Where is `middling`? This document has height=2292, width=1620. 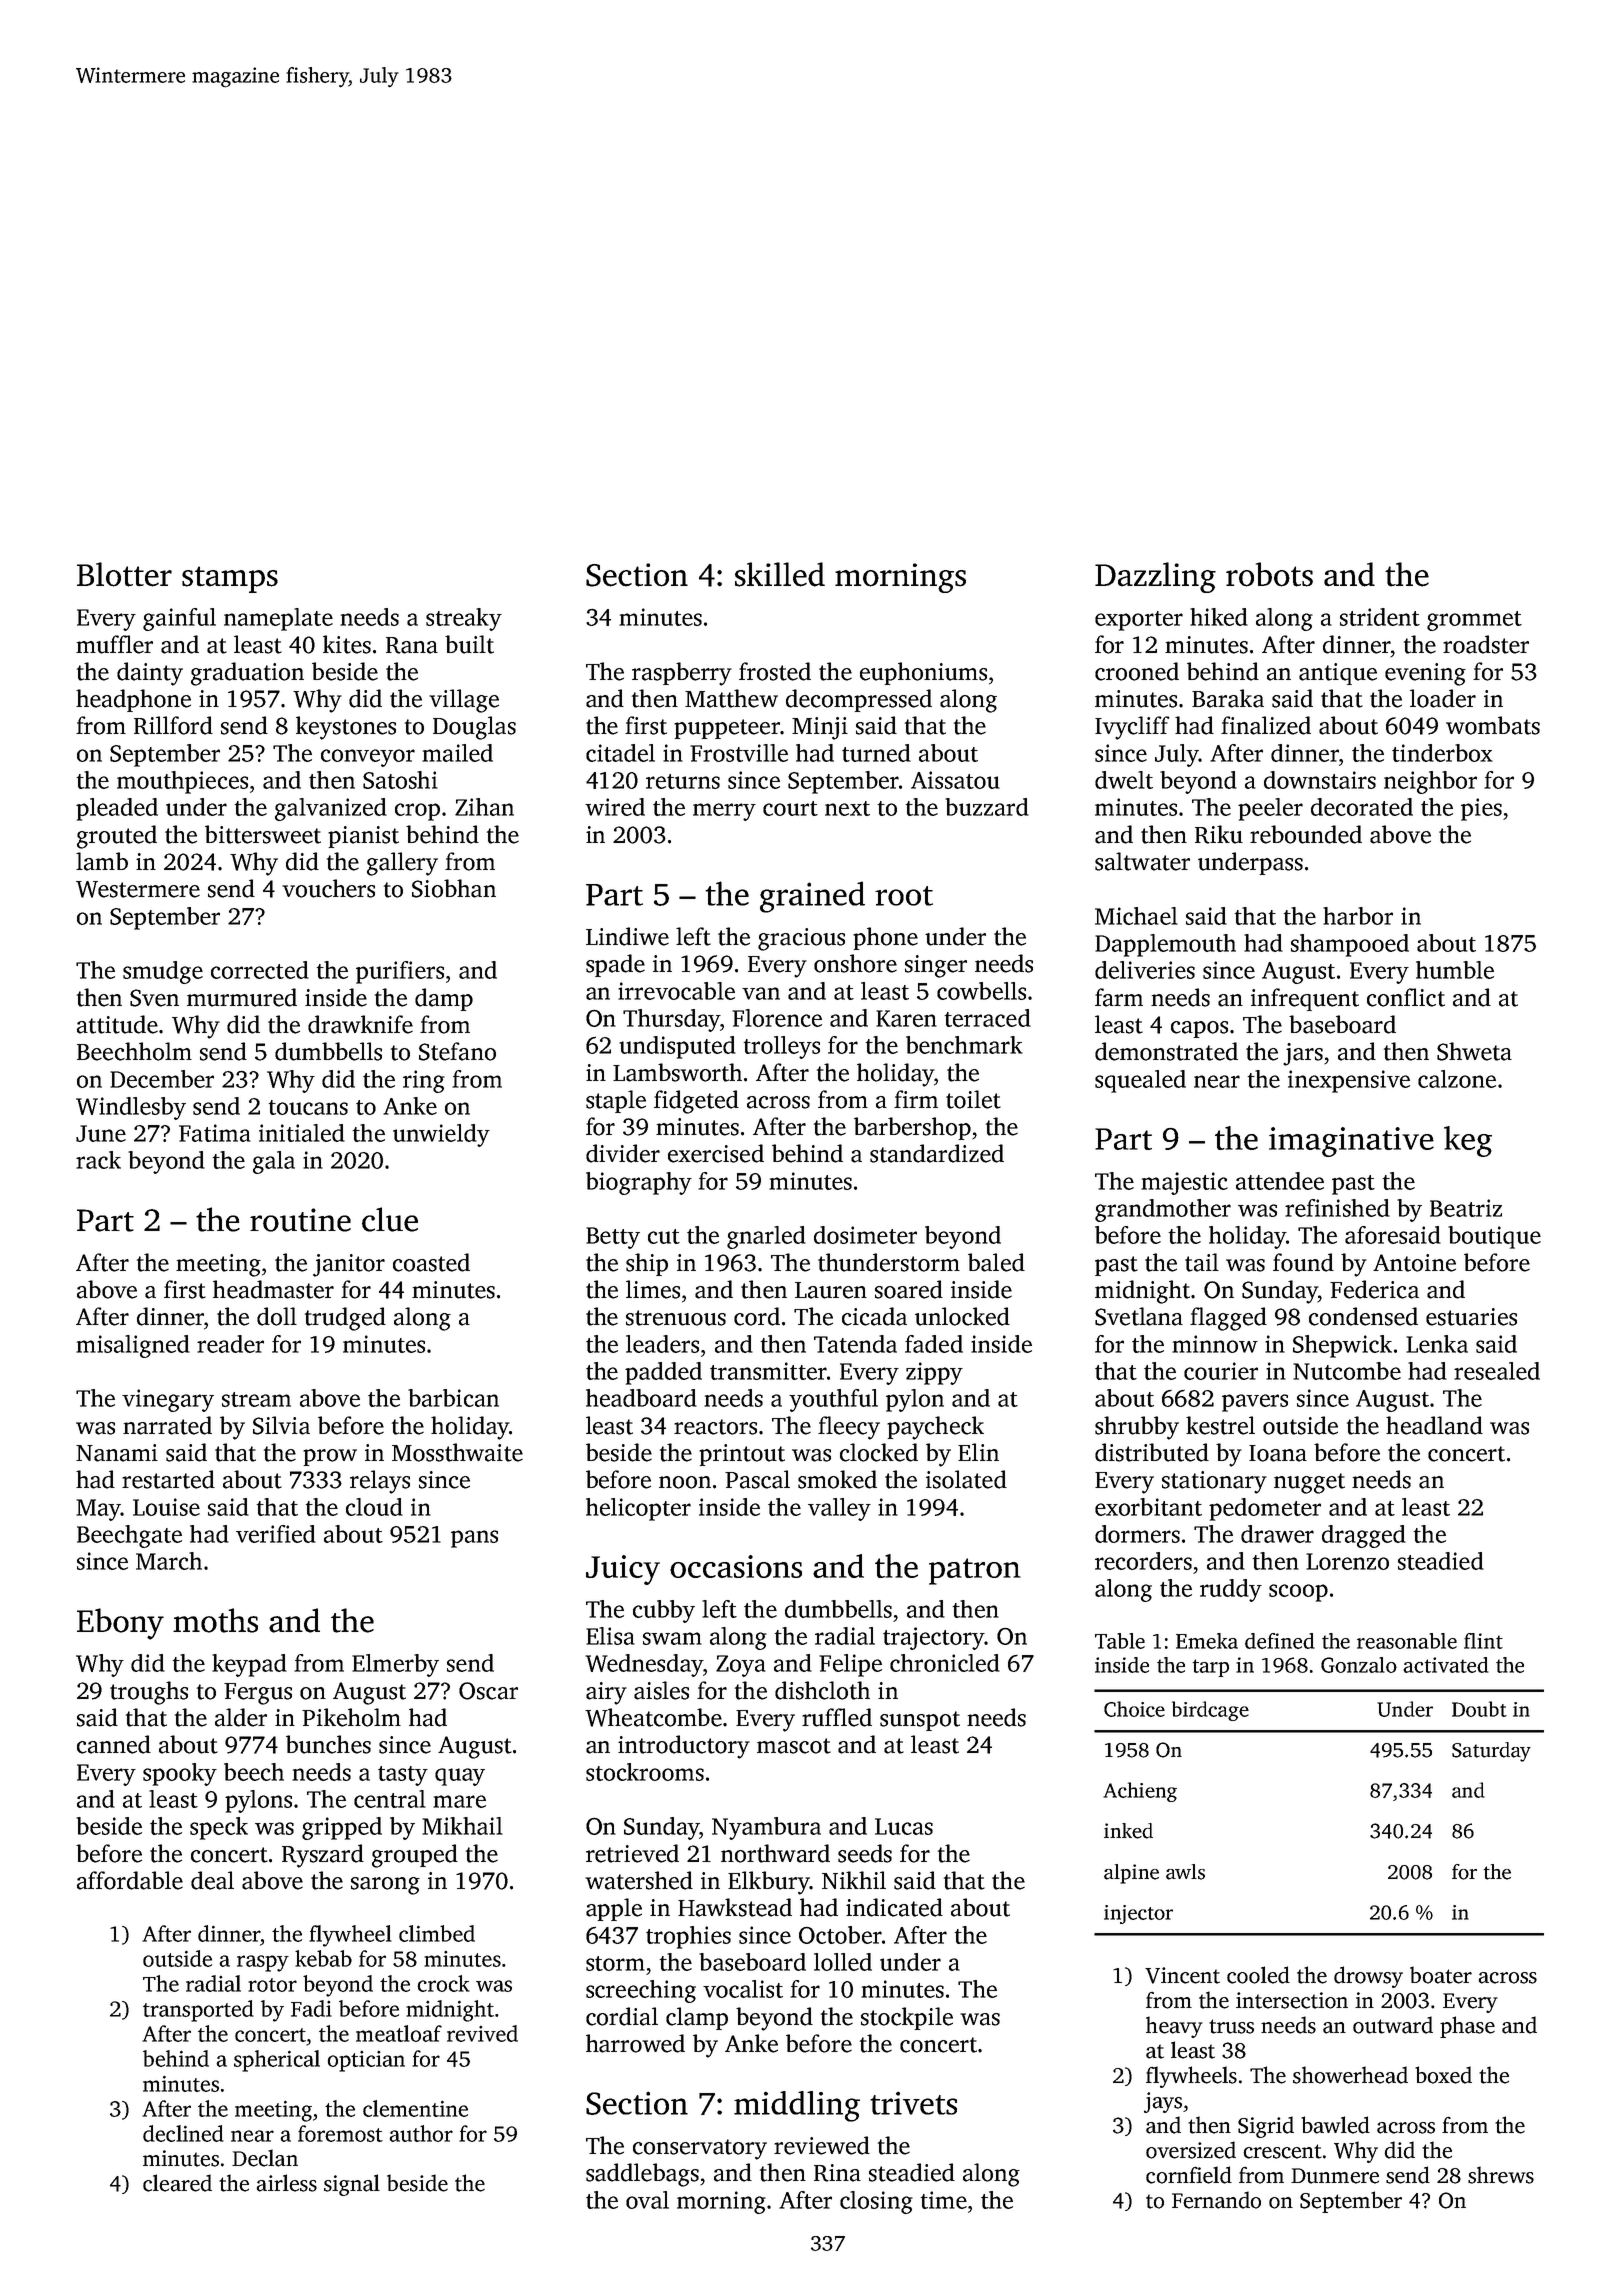
middling is located at coordinates (797, 2106).
